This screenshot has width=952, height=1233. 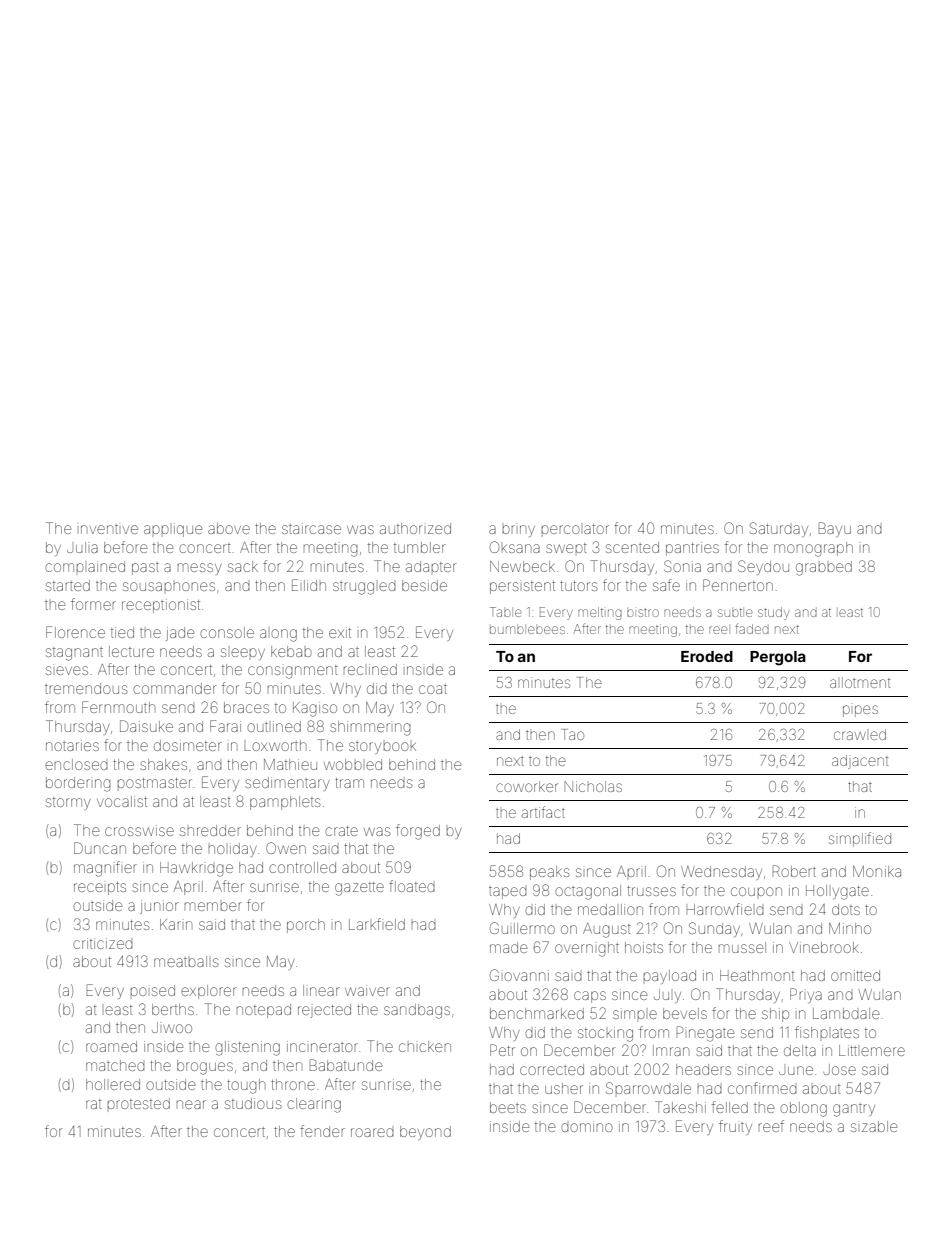 What do you see at coordinates (173, 530) in the screenshot?
I see `applique` at bounding box center [173, 530].
